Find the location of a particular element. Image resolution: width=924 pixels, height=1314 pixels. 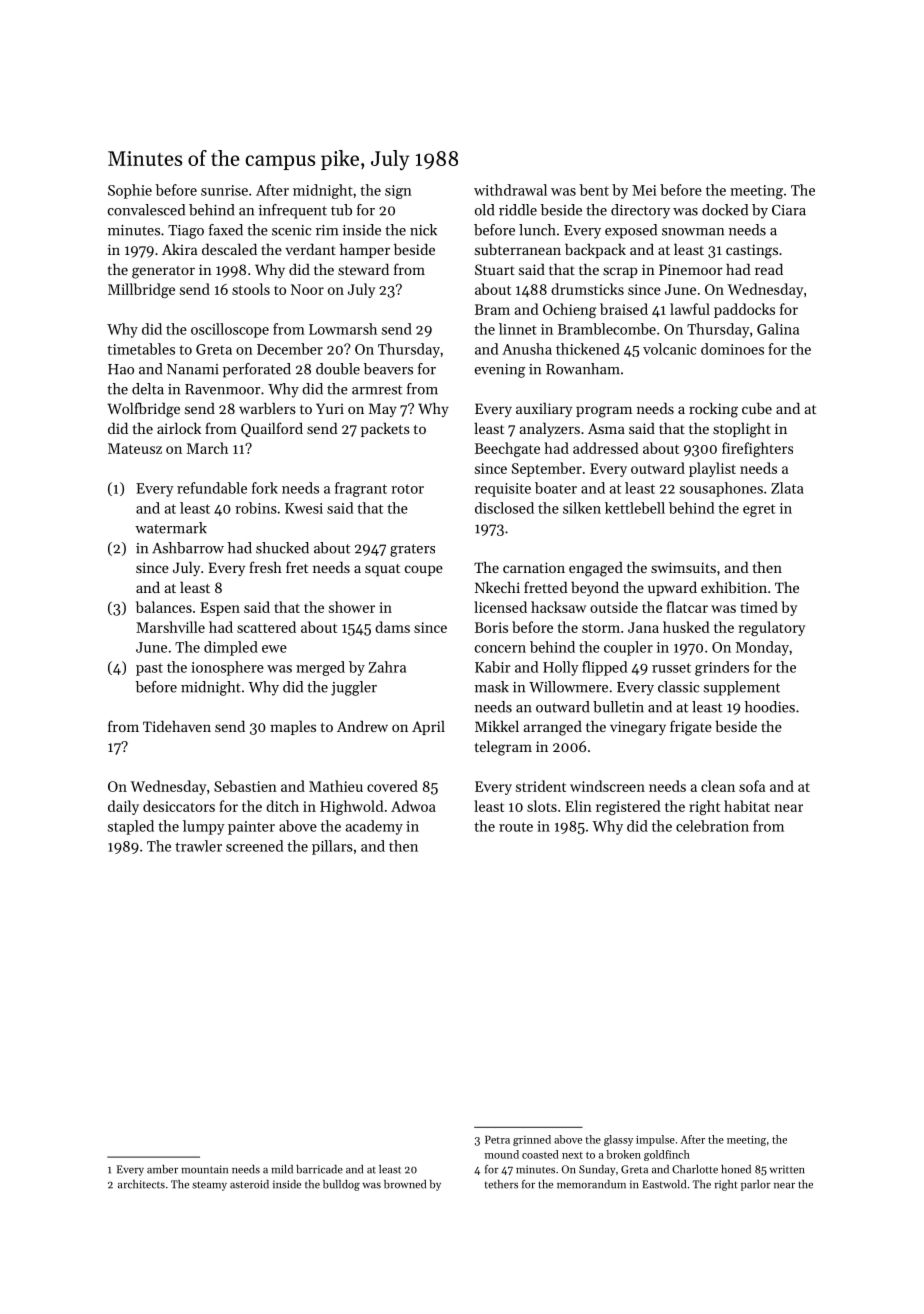

packets is located at coordinates (385, 430).
